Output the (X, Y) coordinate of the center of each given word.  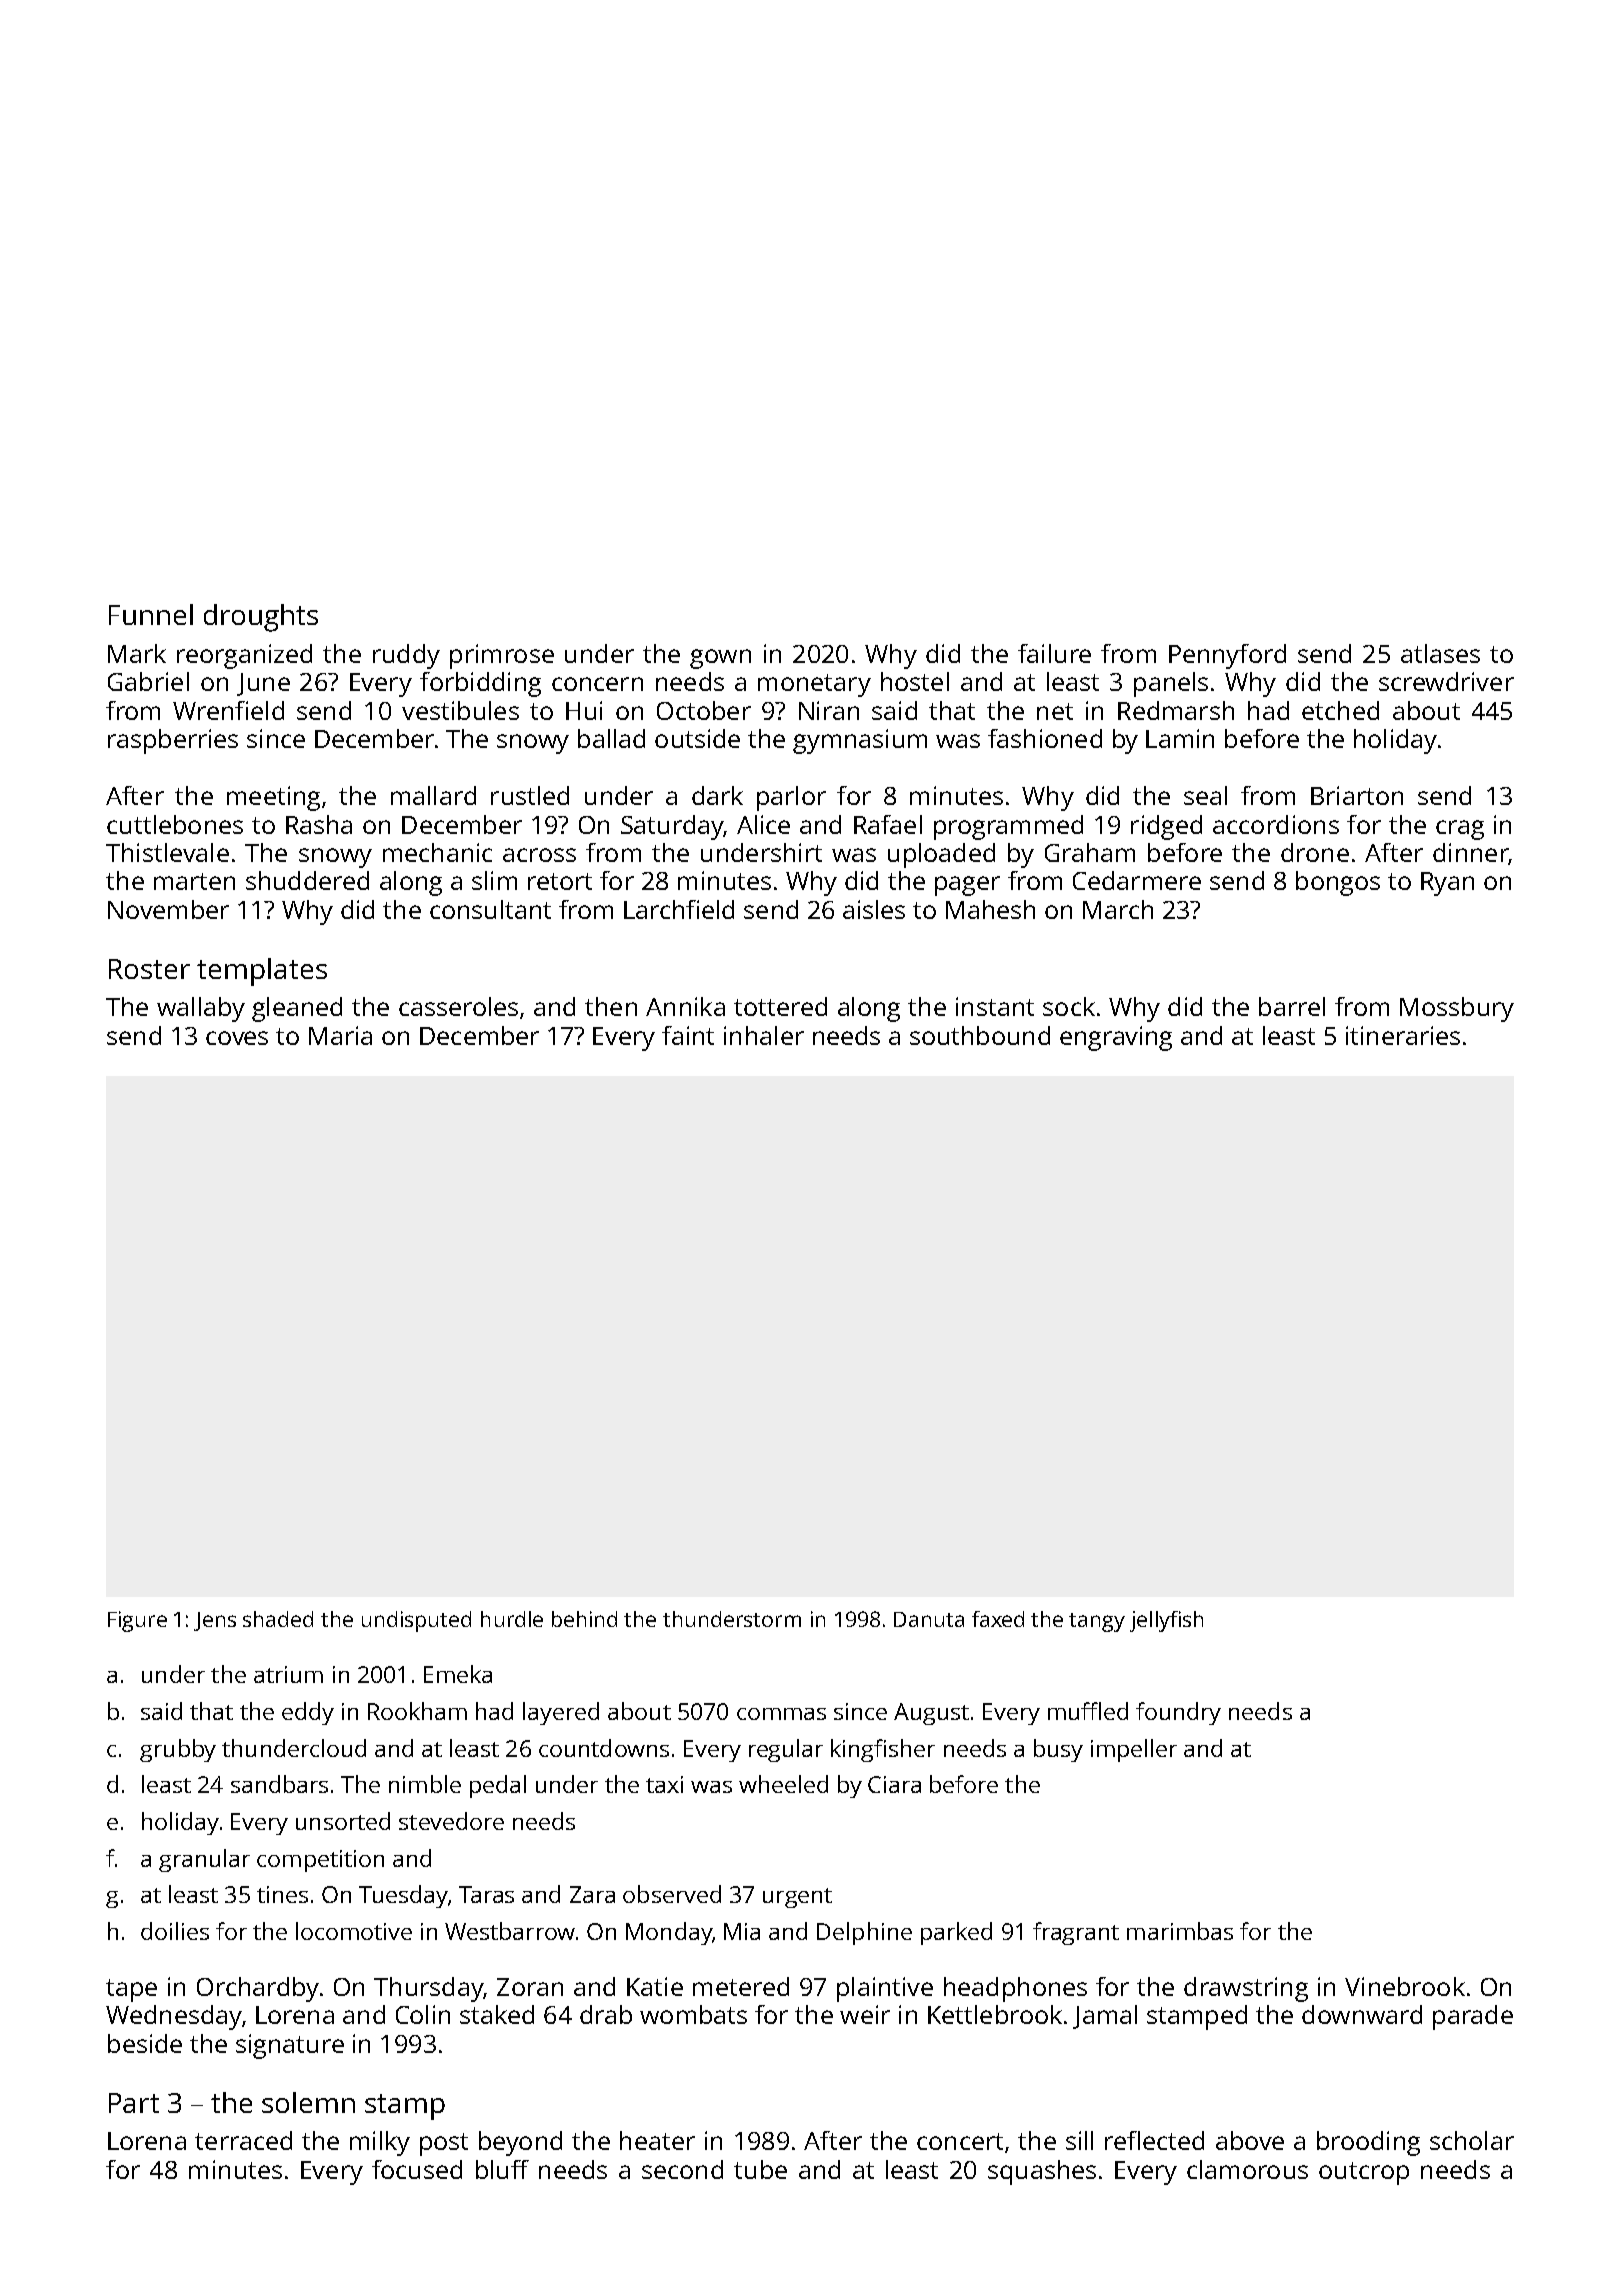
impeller (1134, 1750)
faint (688, 1035)
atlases (1440, 653)
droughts (261, 618)
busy (1058, 1750)
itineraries (1403, 1035)
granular (204, 1860)
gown (720, 659)
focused (417, 2169)
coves (237, 1038)
